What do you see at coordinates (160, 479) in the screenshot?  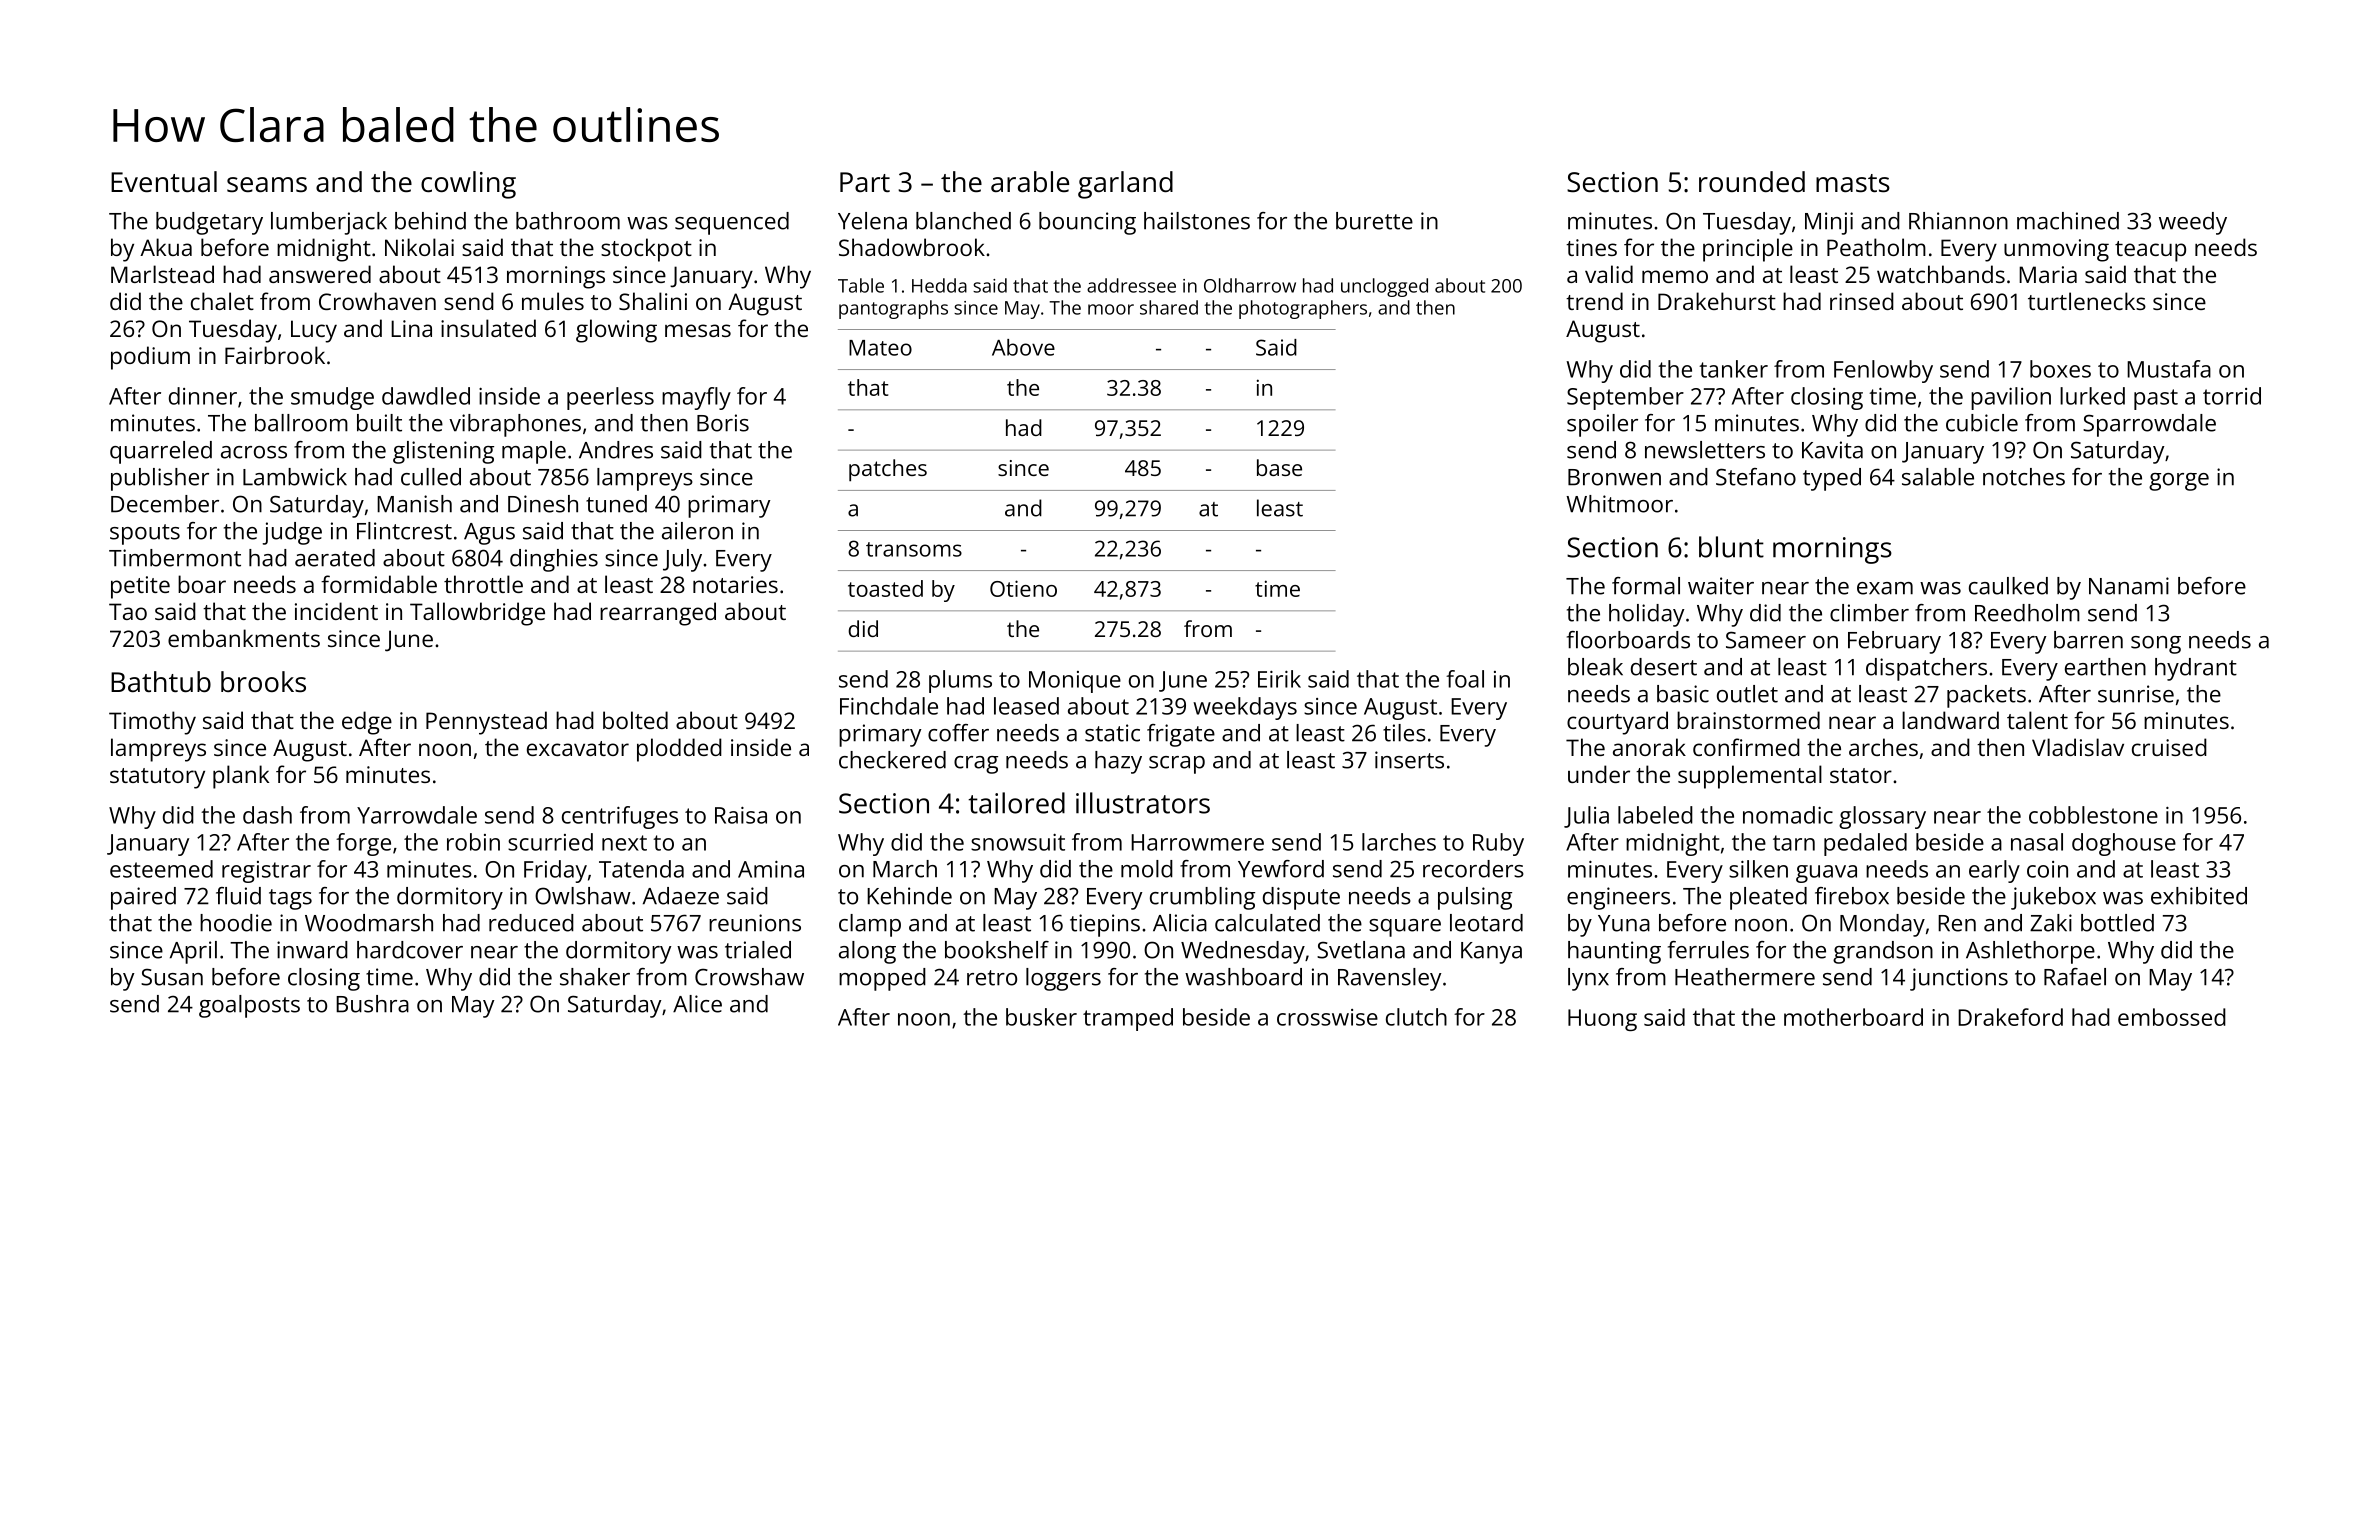 I see `publisher` at bounding box center [160, 479].
